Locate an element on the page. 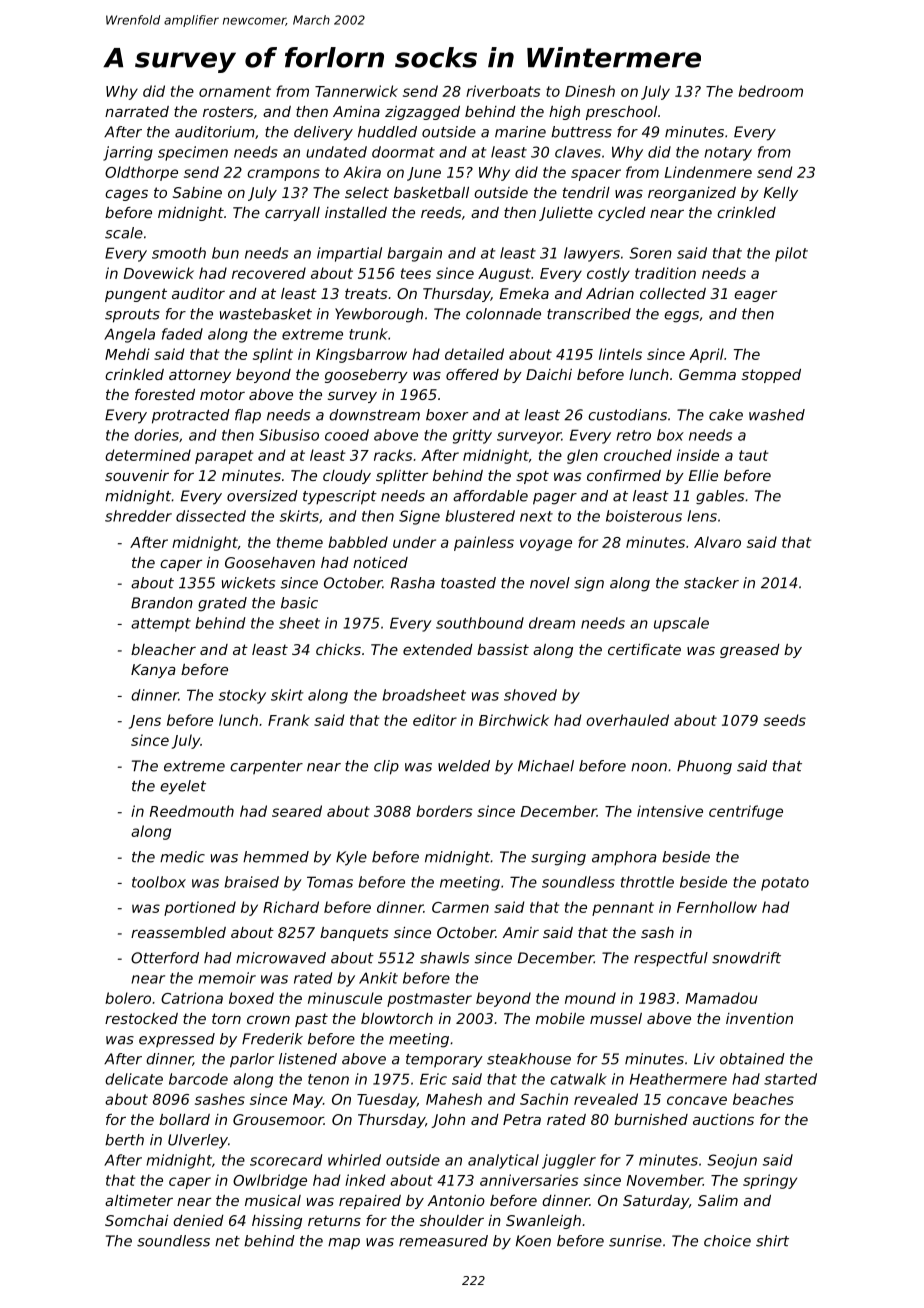 This image has width=924, height=1308. Somchai is located at coordinates (136, 1220).
